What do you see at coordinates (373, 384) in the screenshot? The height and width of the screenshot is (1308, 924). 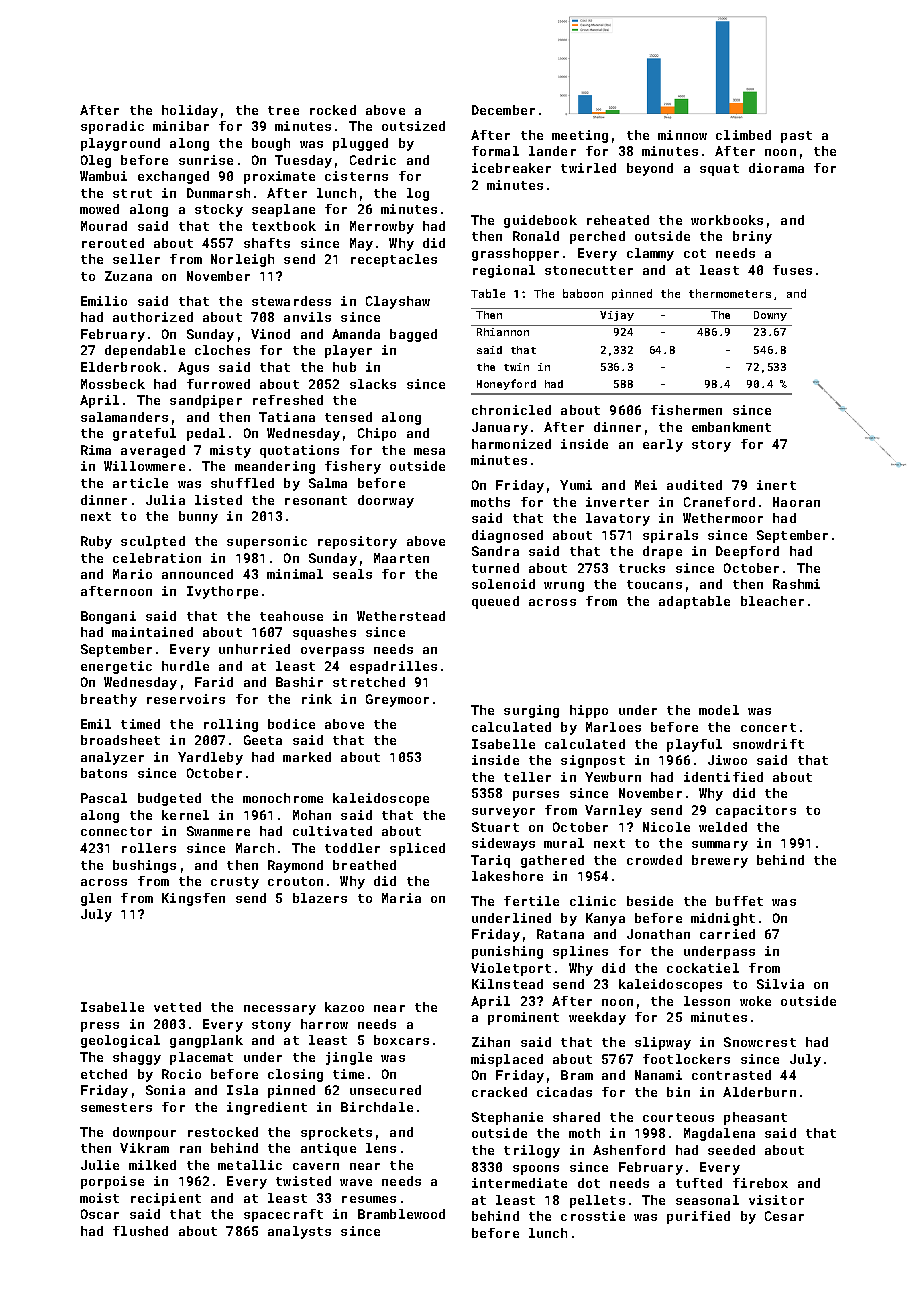 I see `slacks` at bounding box center [373, 384].
